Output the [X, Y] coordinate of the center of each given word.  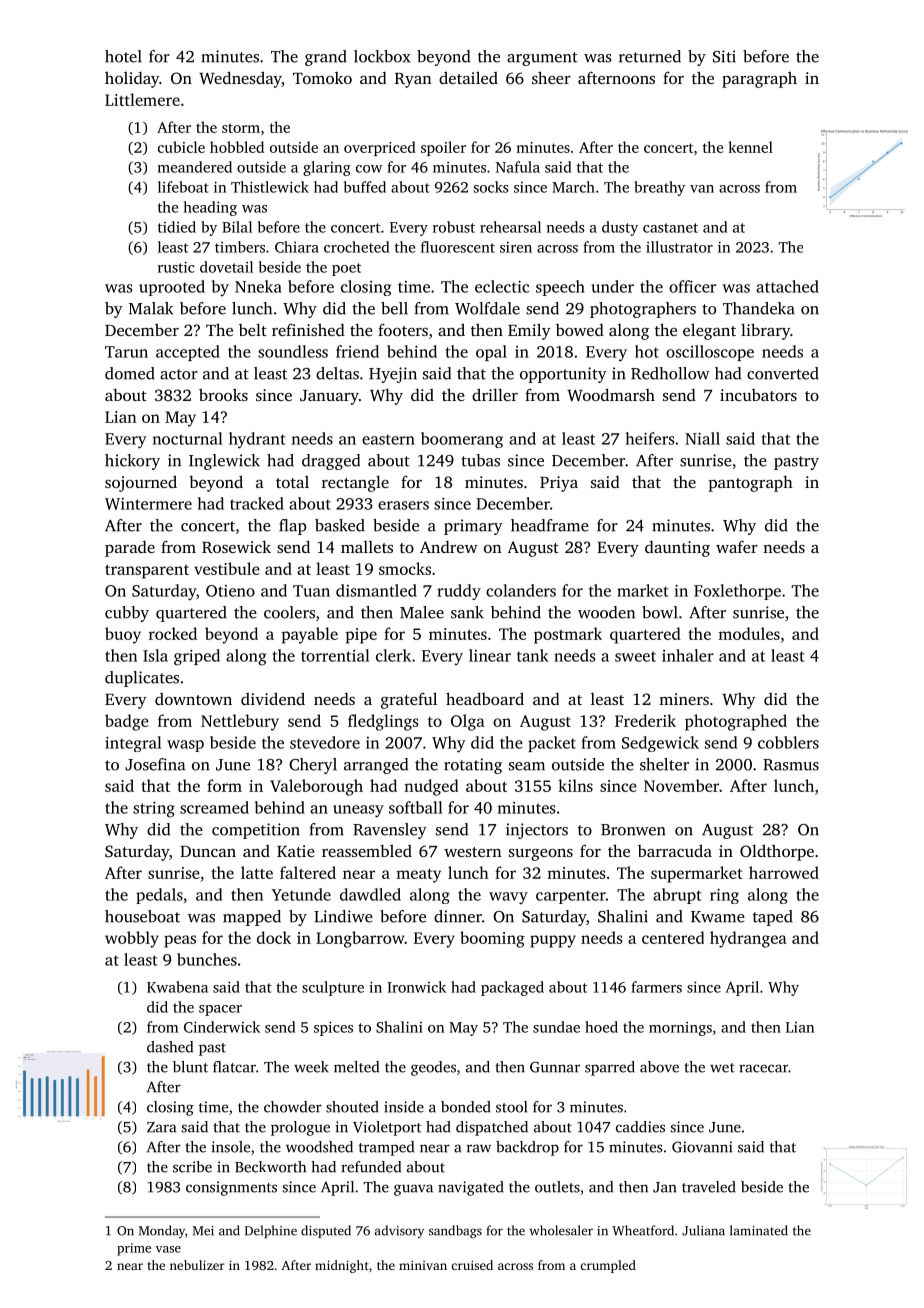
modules [749, 633]
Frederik [645, 720]
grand [326, 58]
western [473, 852]
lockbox [382, 56]
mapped [252, 918]
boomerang [462, 440]
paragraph [759, 79]
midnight [342, 1266]
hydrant [257, 440]
